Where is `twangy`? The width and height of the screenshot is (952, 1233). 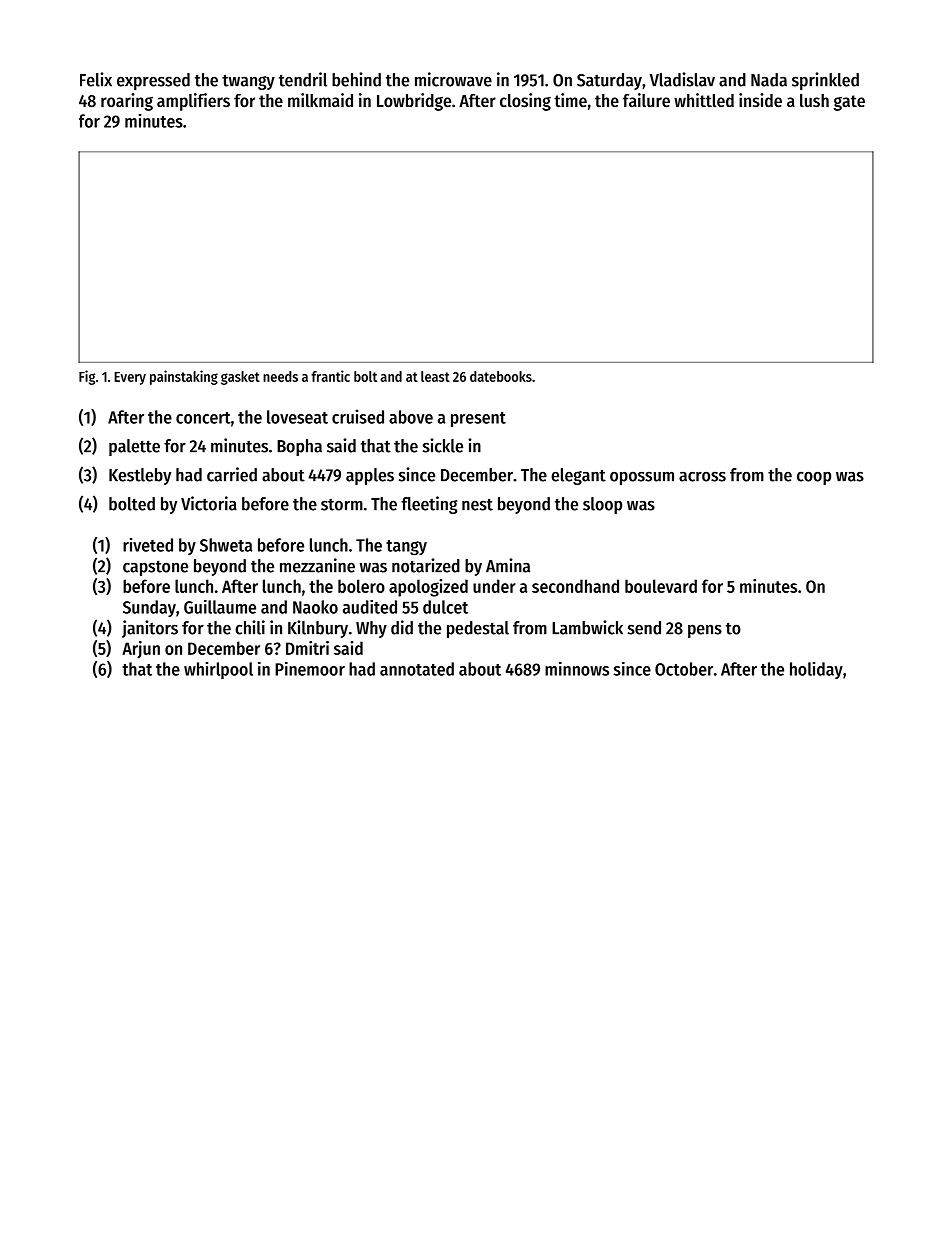
twangy is located at coordinates (248, 82).
